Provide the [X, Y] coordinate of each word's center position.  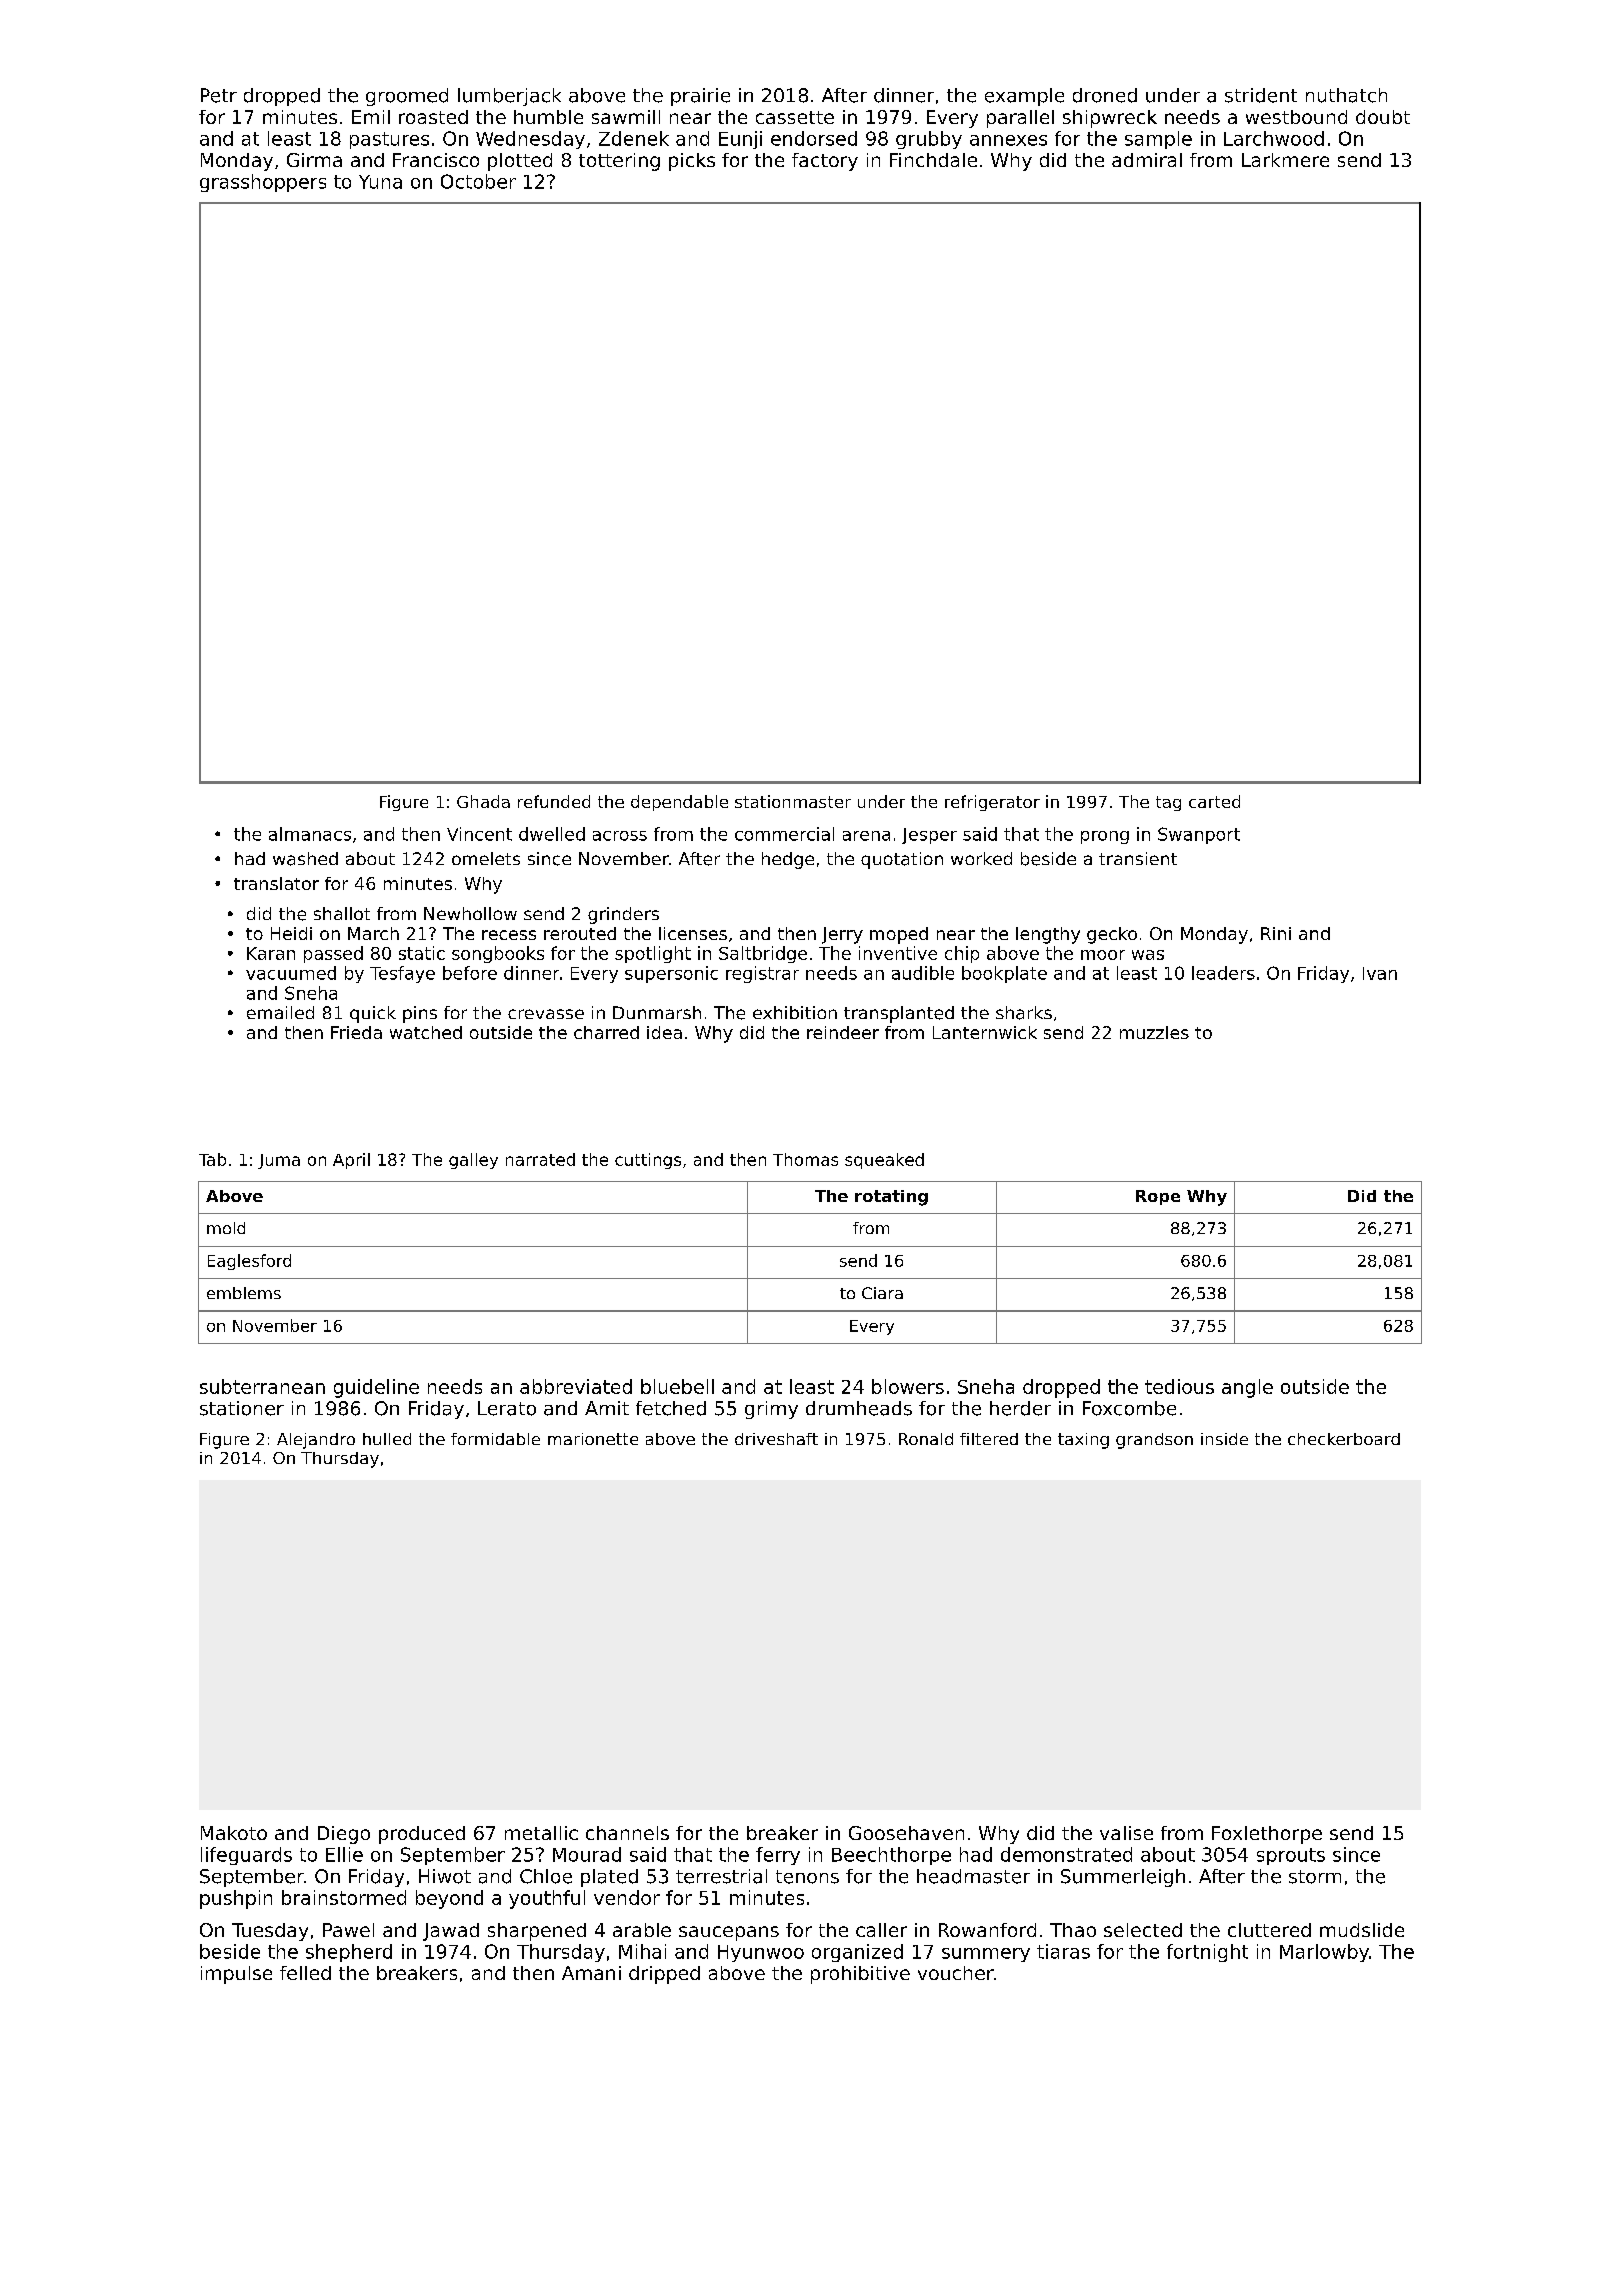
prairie [700, 97]
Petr [219, 95]
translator [276, 883]
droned [1105, 95]
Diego [344, 1835]
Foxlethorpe [1267, 1835]
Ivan [1380, 973]
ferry [778, 1856]
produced [422, 1835]
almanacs [310, 834]
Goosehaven [906, 1833]
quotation [902, 860]
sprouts [1291, 1856]
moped [899, 935]
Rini [1276, 933]
